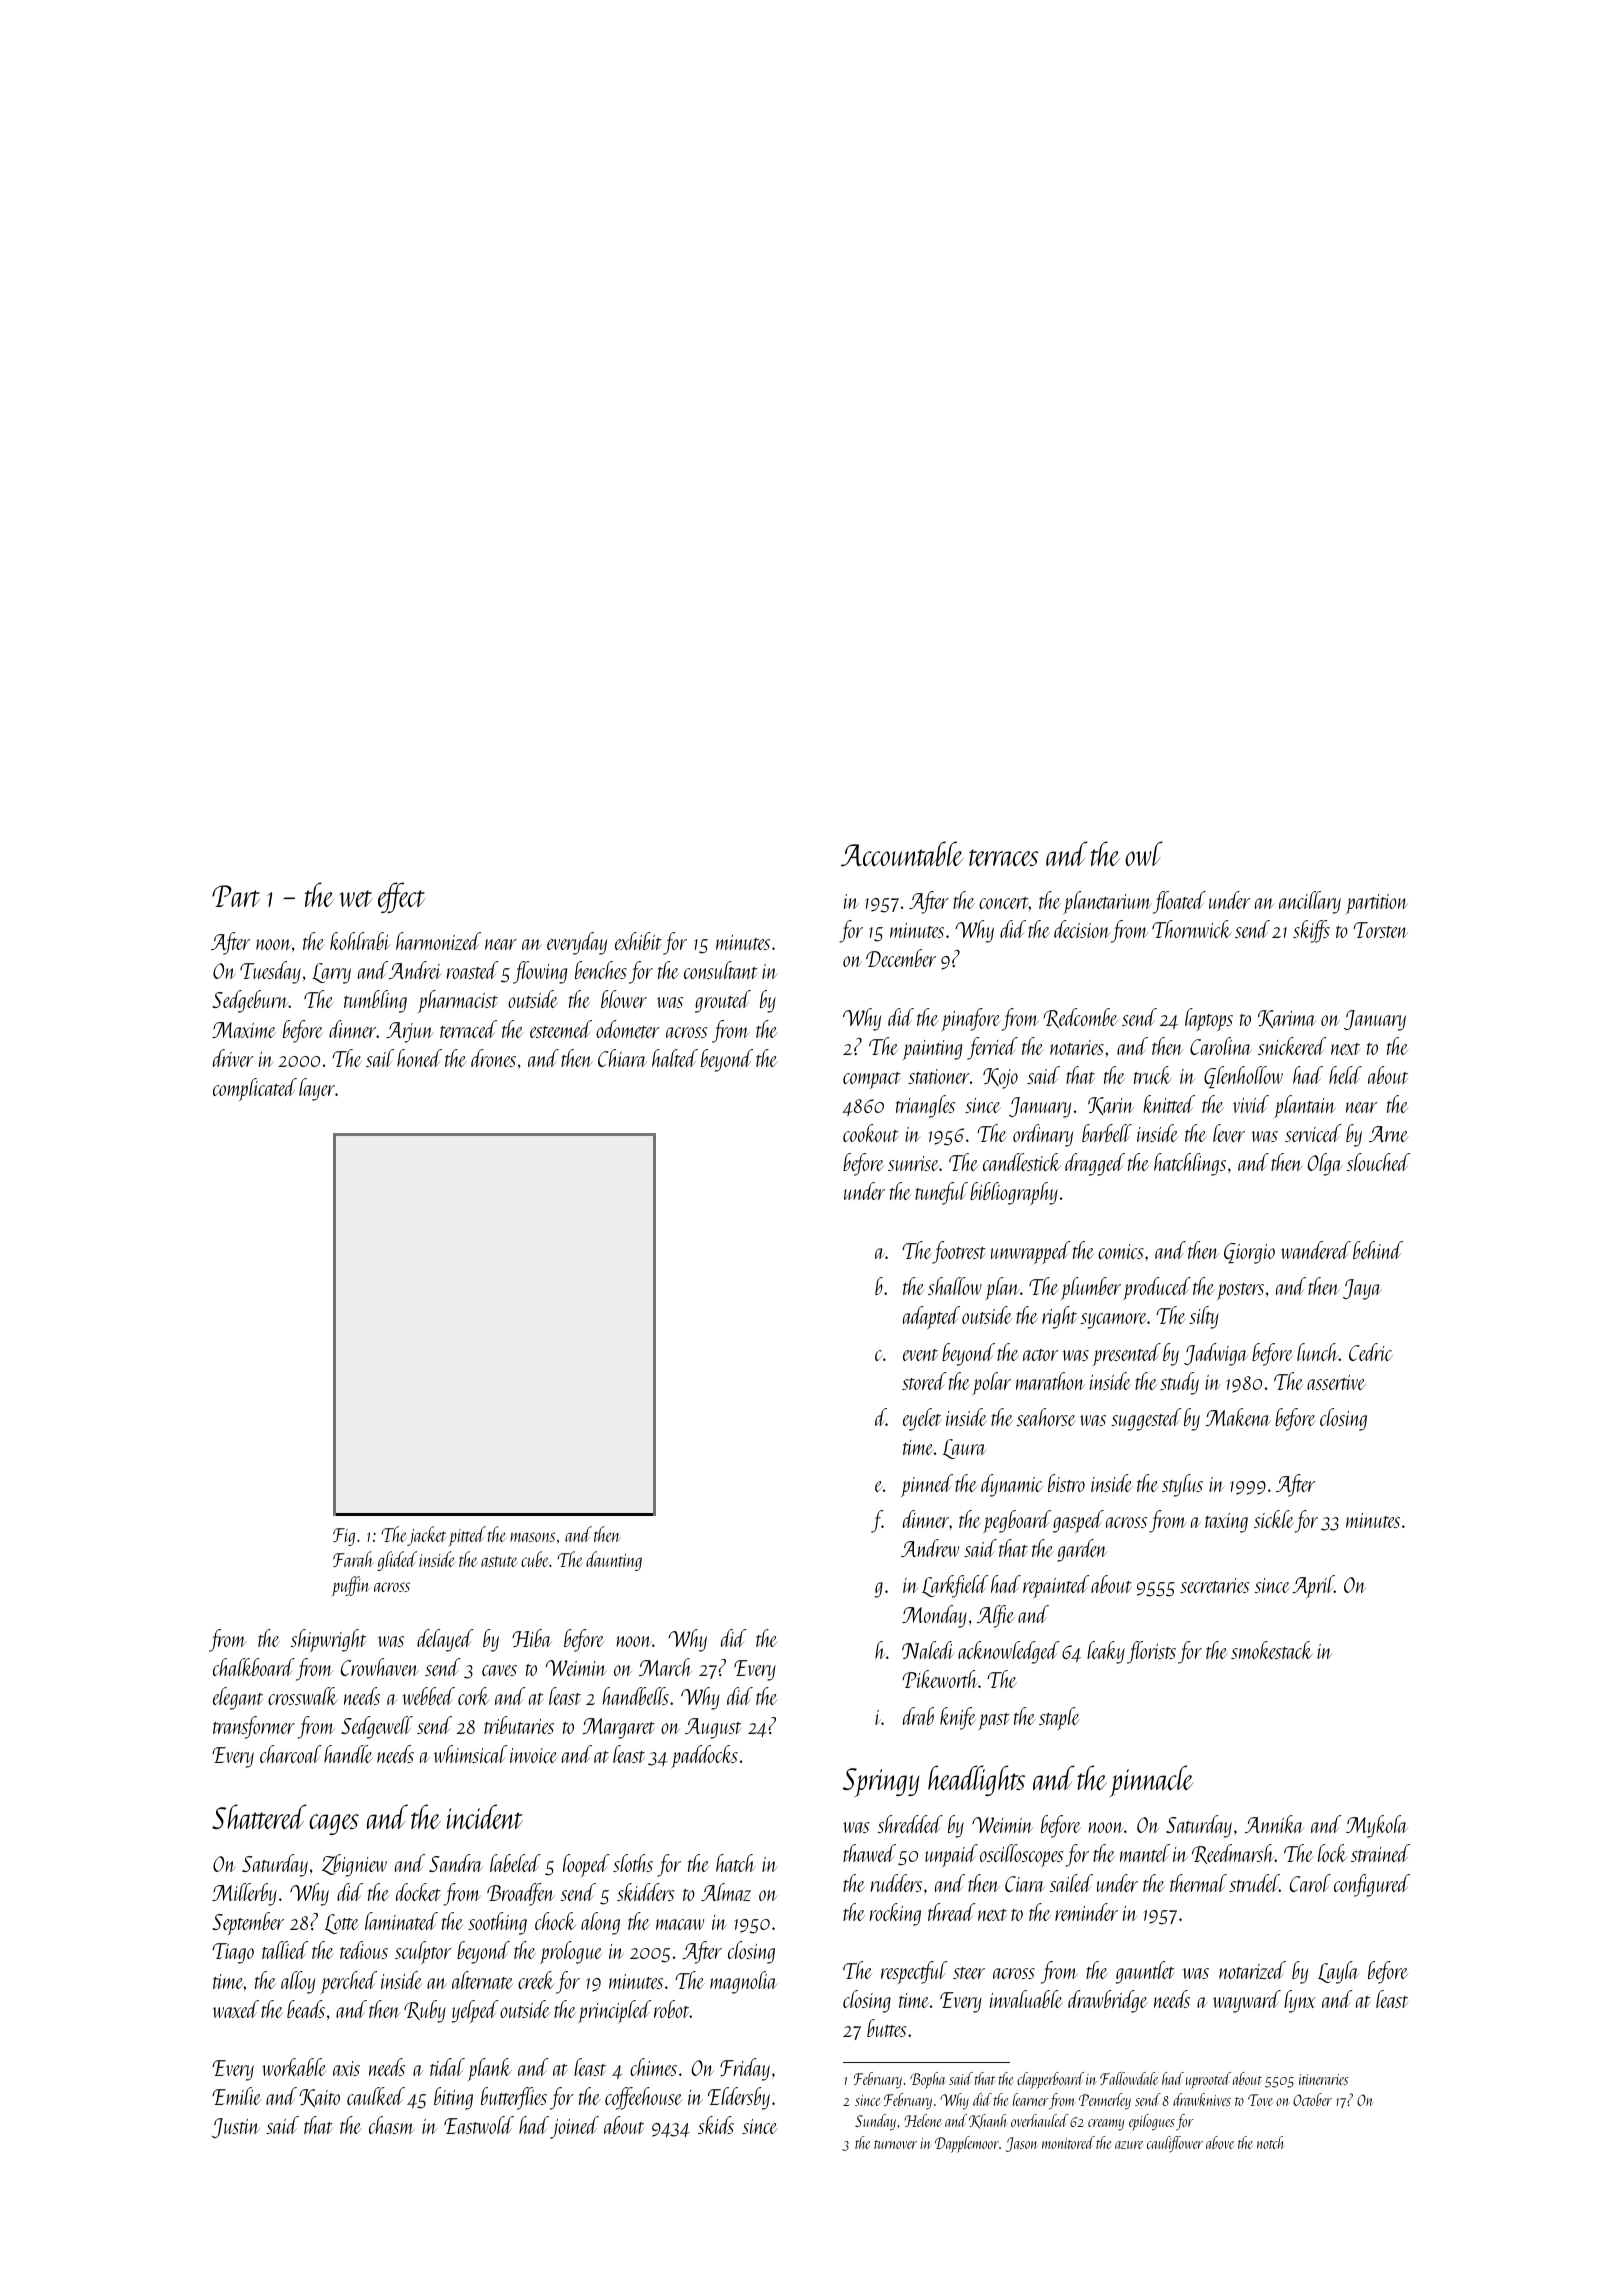 Image resolution: width=1620 pixels, height=2292 pixels. What do you see at coordinates (356, 898) in the screenshot?
I see `wet` at bounding box center [356, 898].
